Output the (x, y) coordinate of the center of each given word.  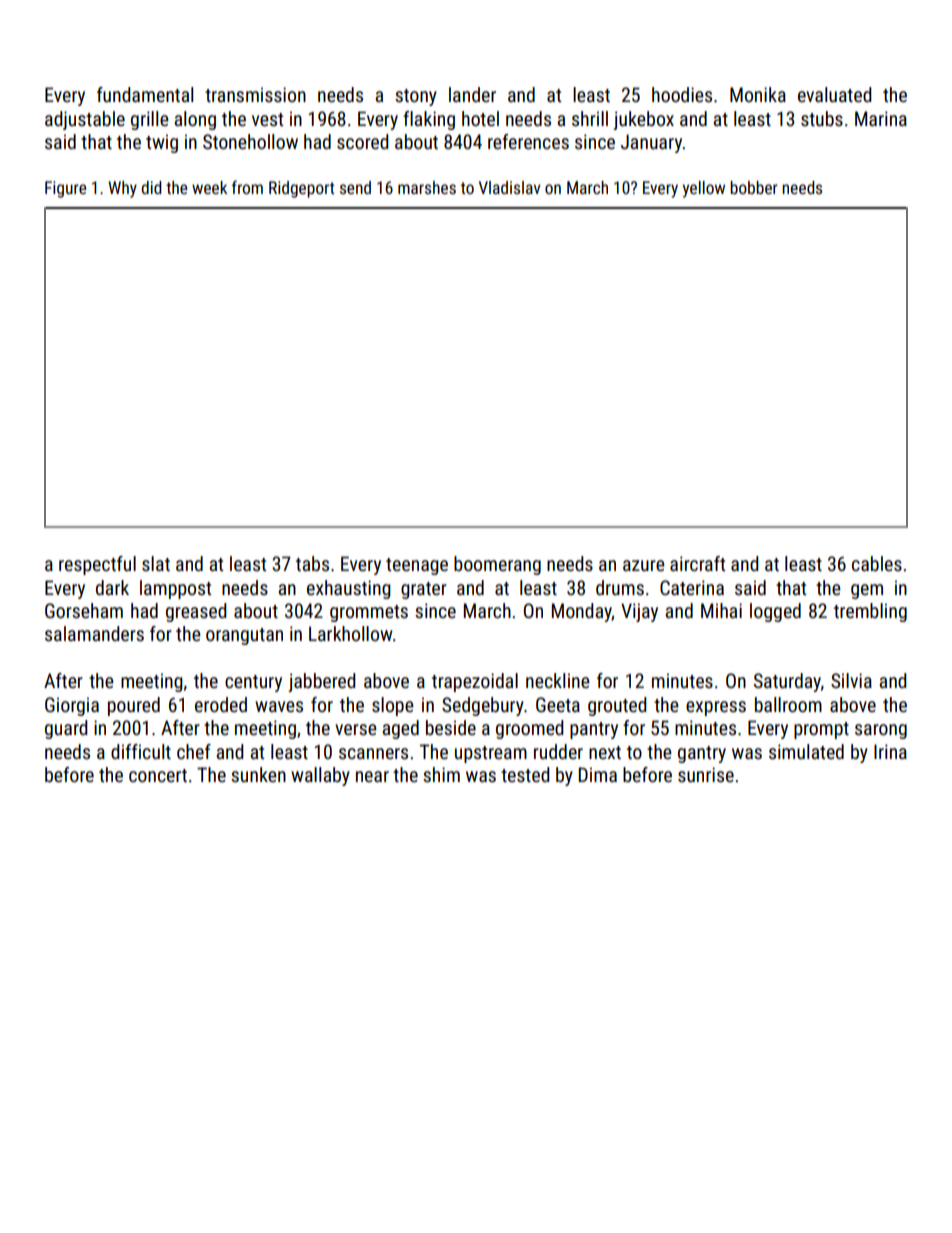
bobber (754, 187)
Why (122, 189)
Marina (881, 118)
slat (156, 563)
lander (472, 94)
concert (158, 775)
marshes (427, 187)
